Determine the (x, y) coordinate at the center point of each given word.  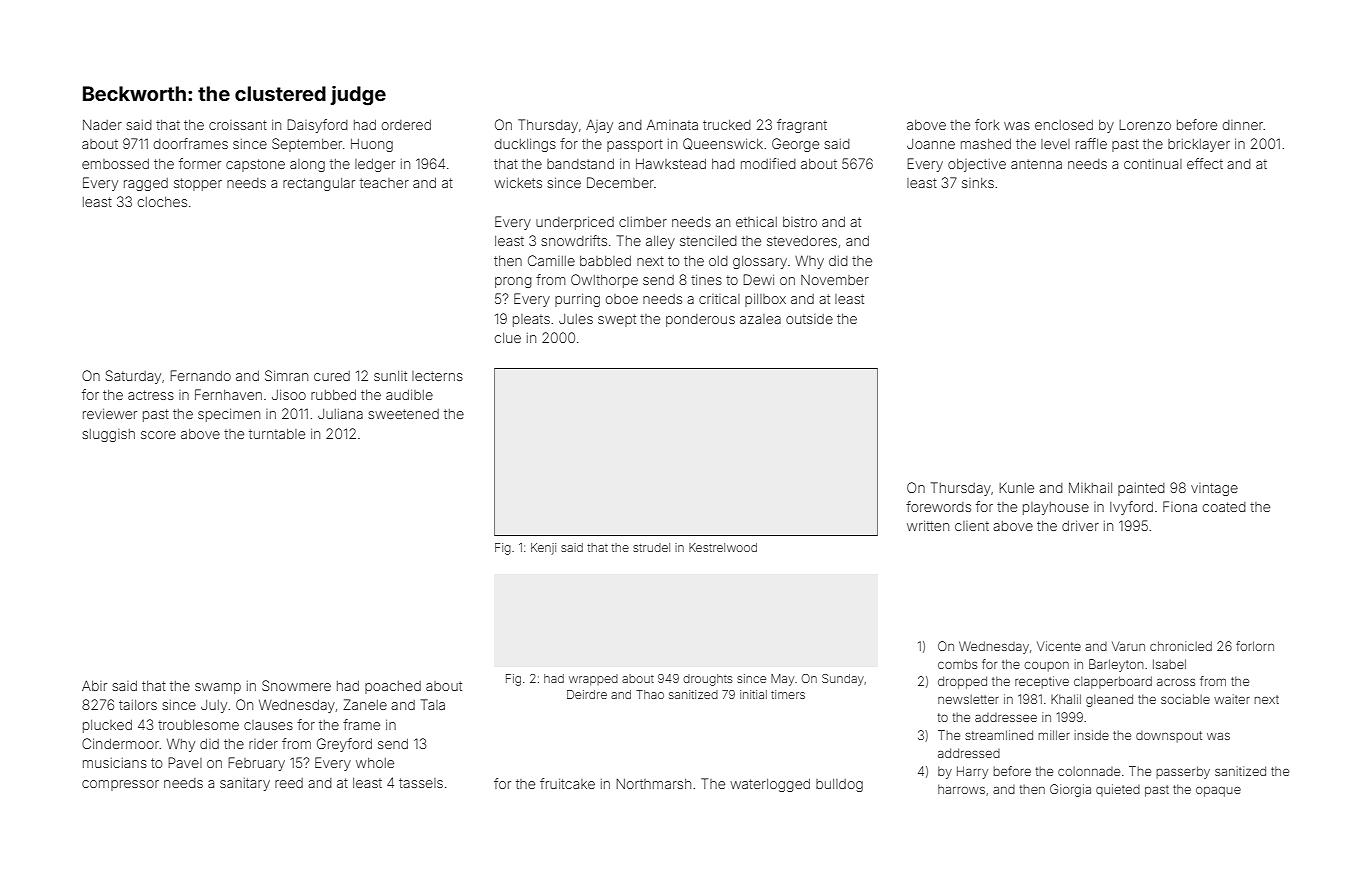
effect (1205, 163)
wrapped (593, 680)
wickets (518, 183)
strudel (651, 547)
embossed (115, 164)
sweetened (403, 414)
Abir (94, 685)
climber (643, 222)
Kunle (1016, 488)
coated (1224, 507)
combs (957, 664)
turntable (277, 434)
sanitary (245, 784)
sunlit (390, 376)
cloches (162, 202)
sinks (978, 183)
